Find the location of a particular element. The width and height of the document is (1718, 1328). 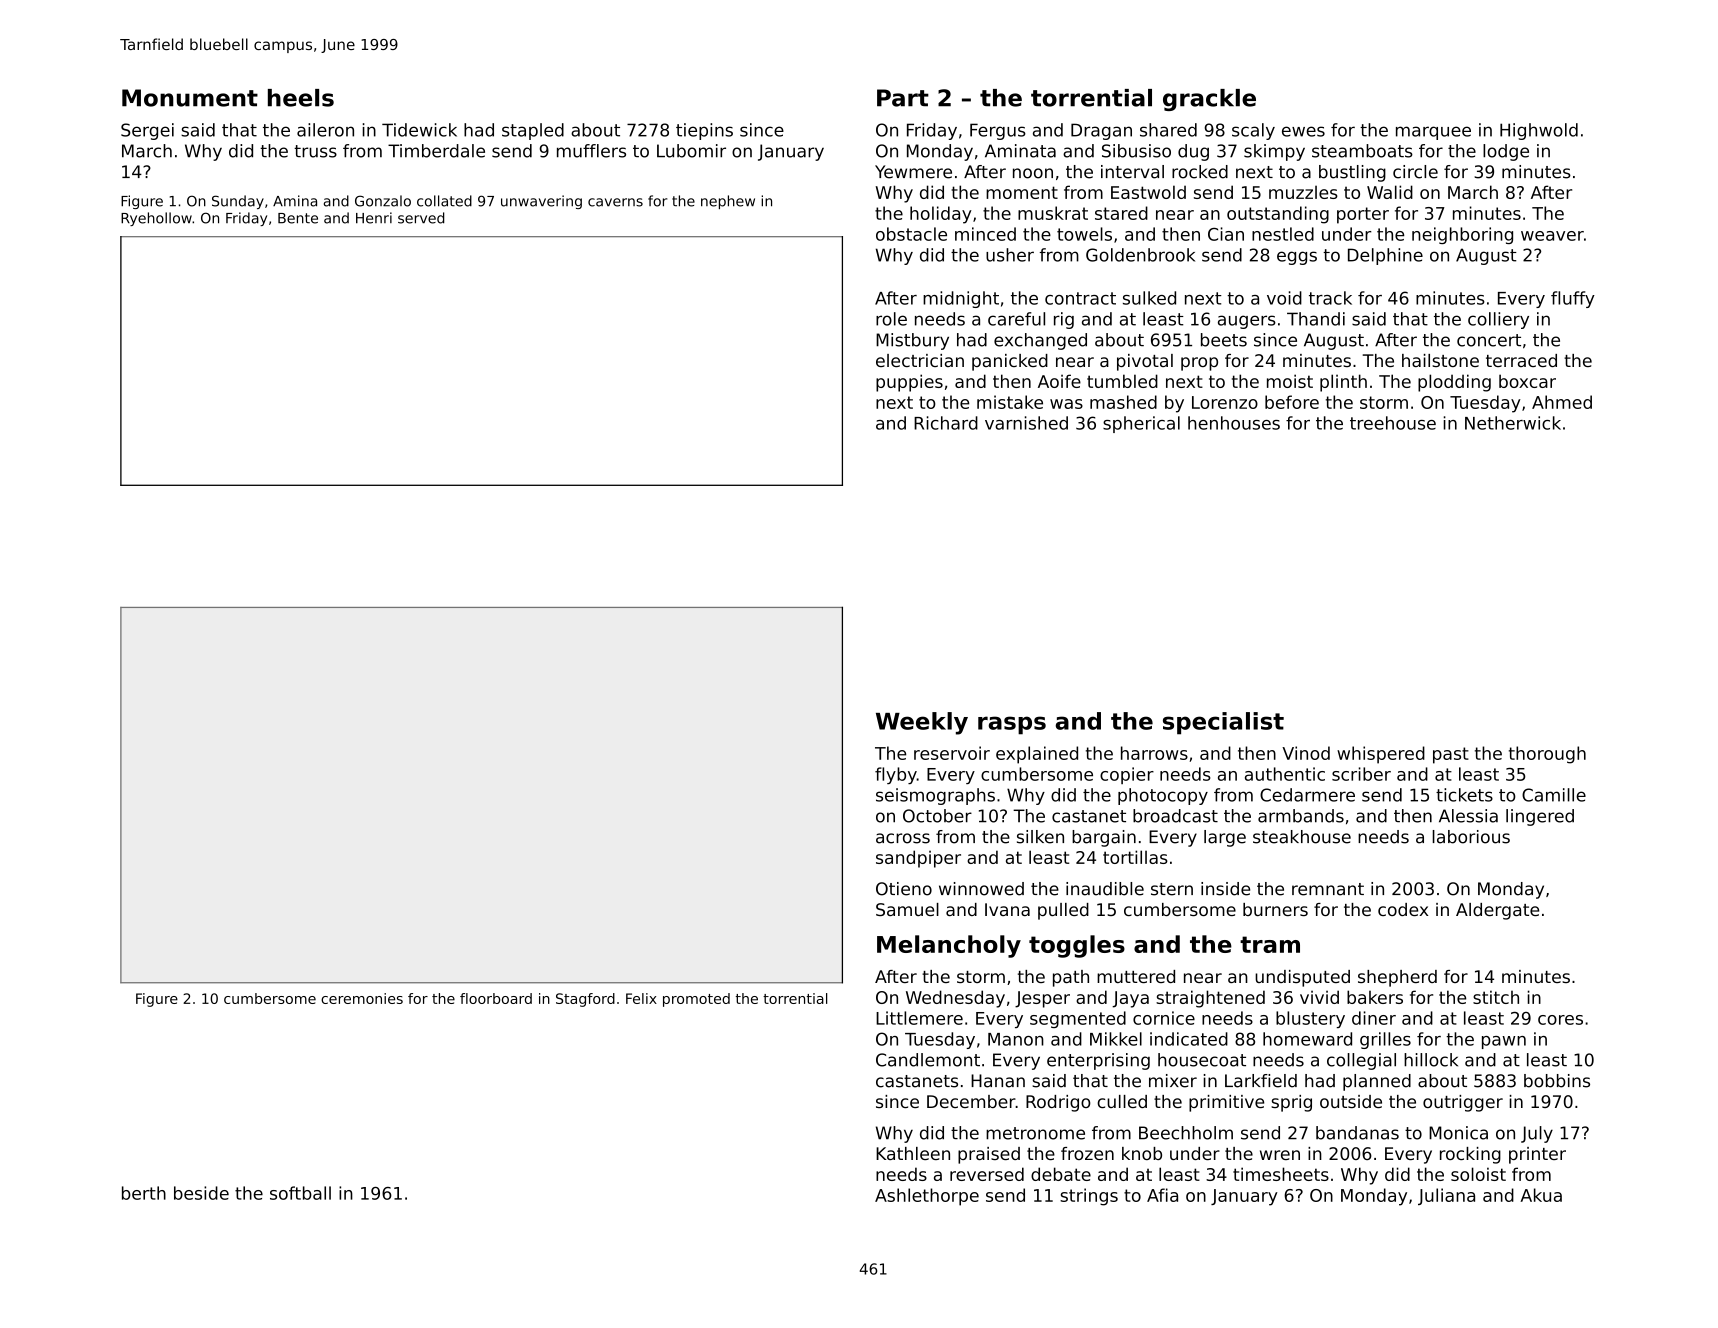

usher is located at coordinates (1010, 255).
